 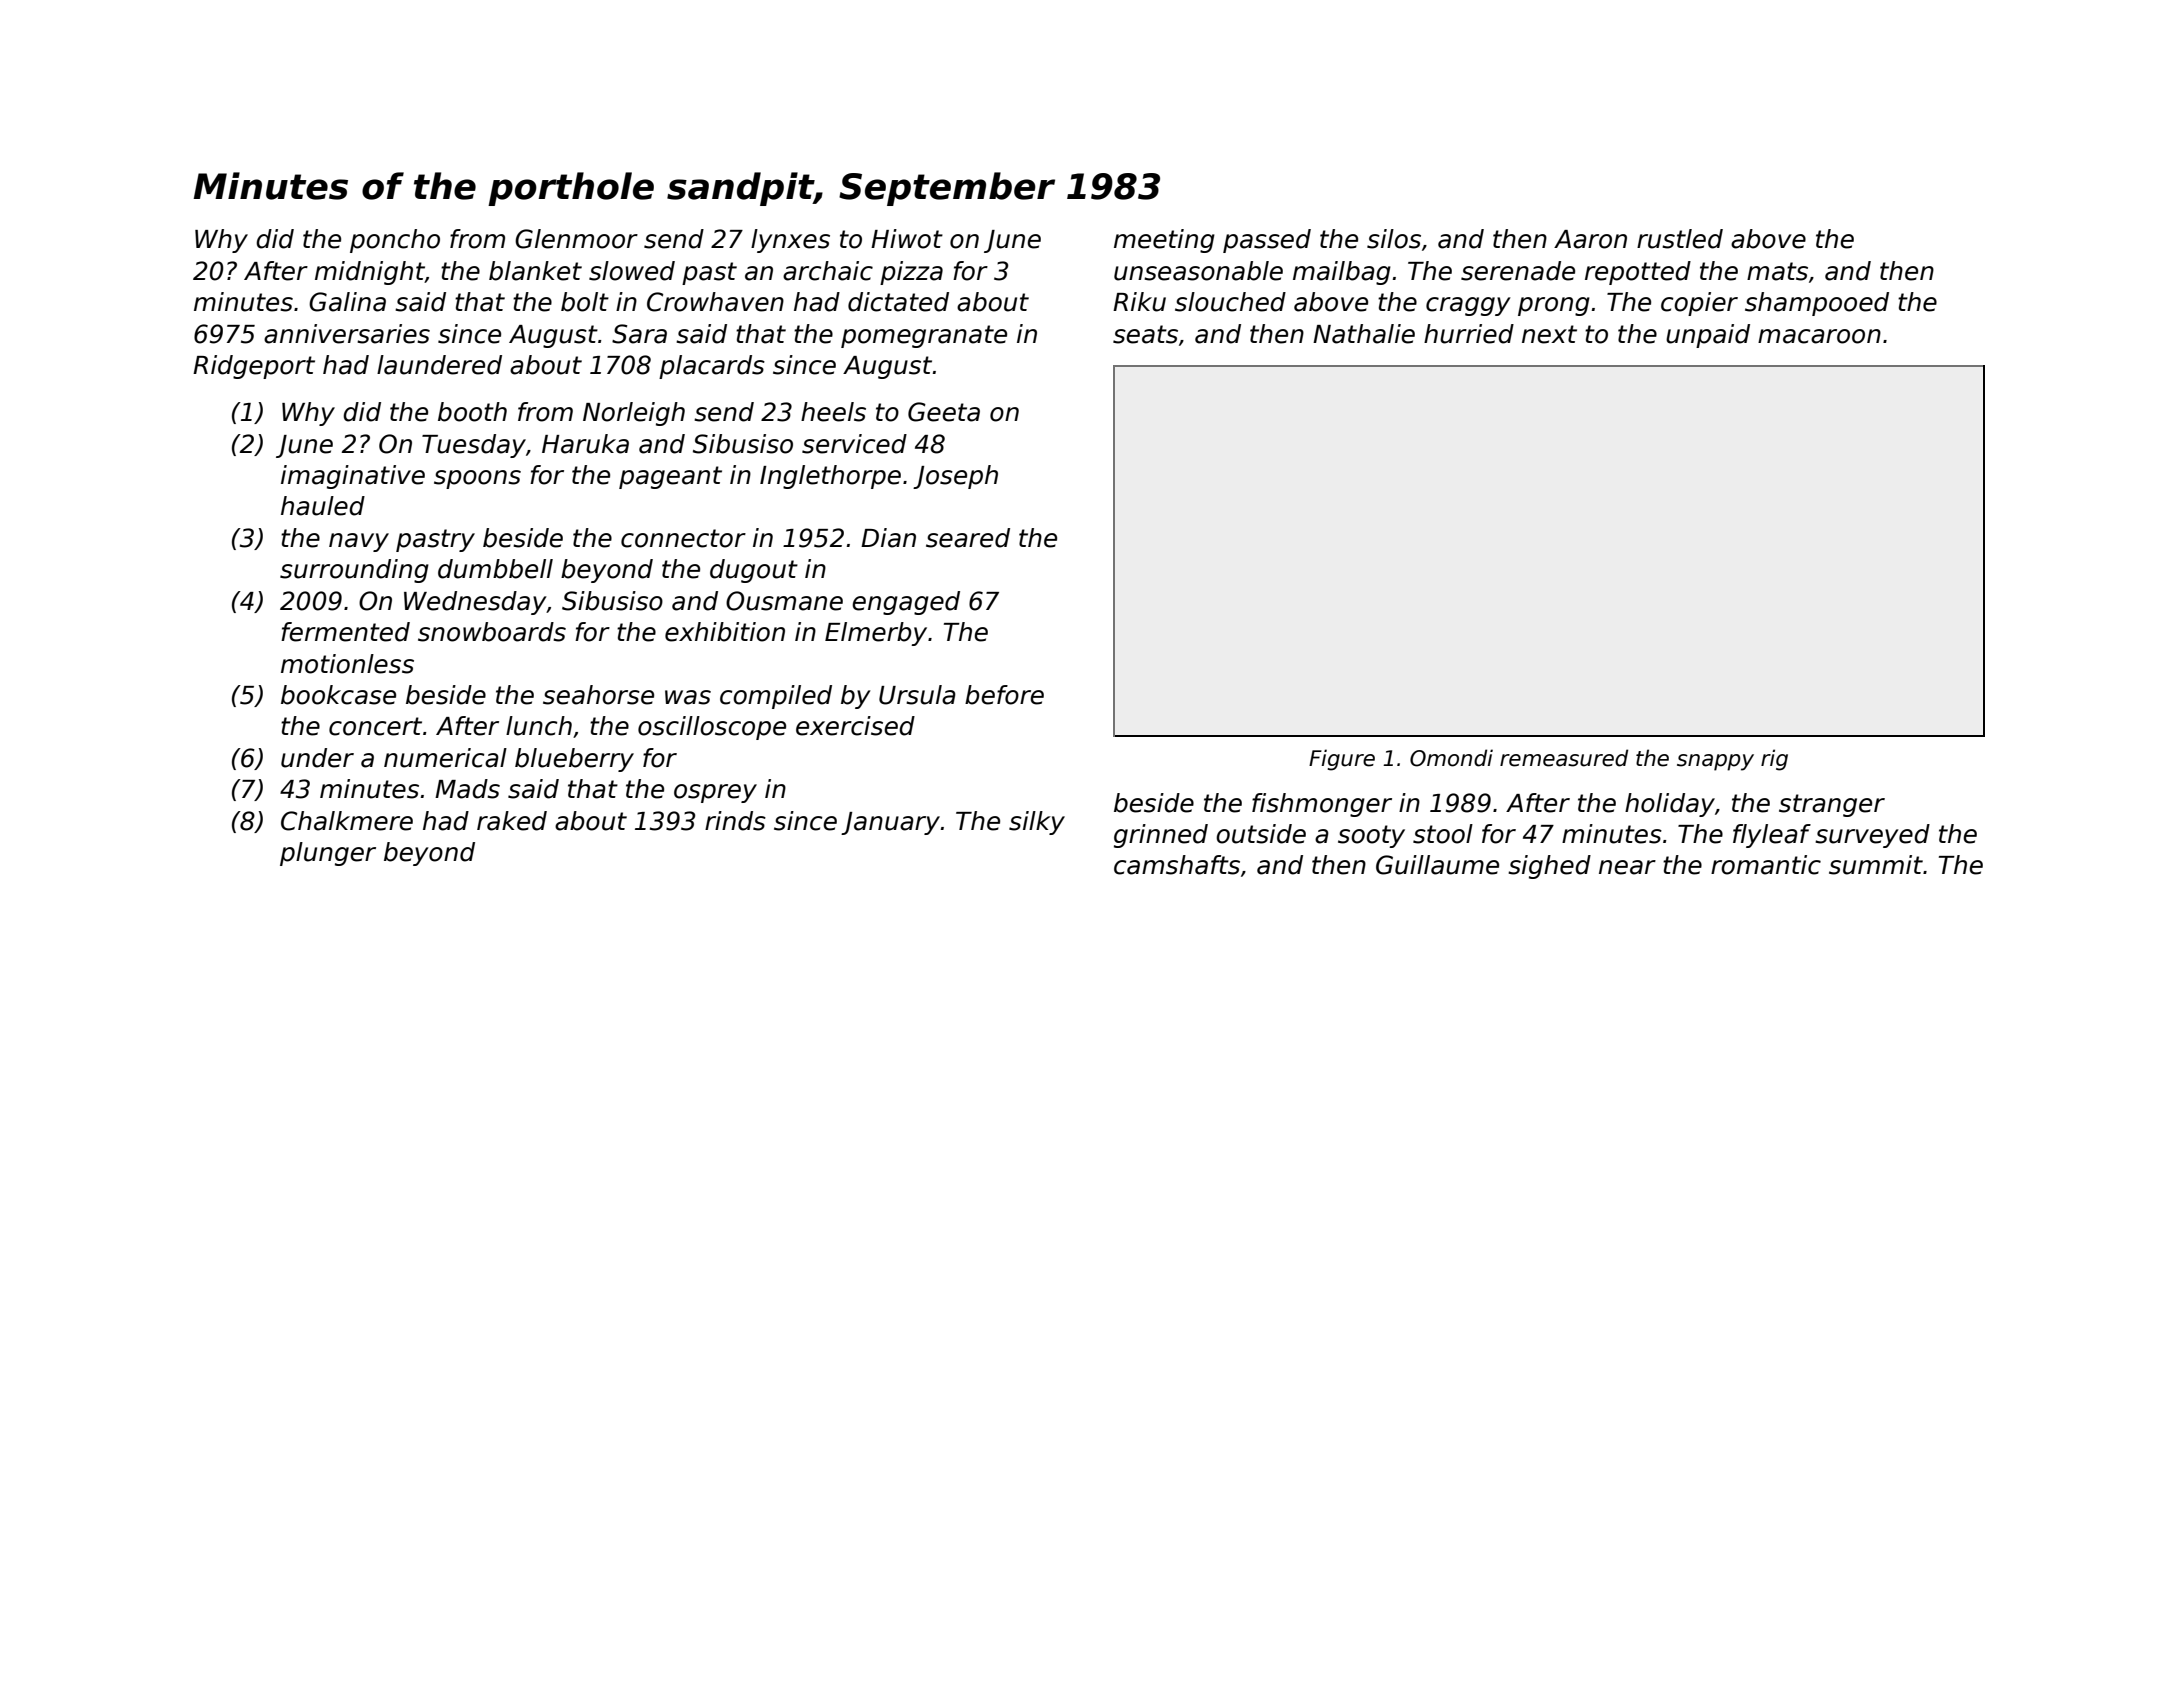 What do you see at coordinates (1777, 271) in the page?
I see `mats` at bounding box center [1777, 271].
